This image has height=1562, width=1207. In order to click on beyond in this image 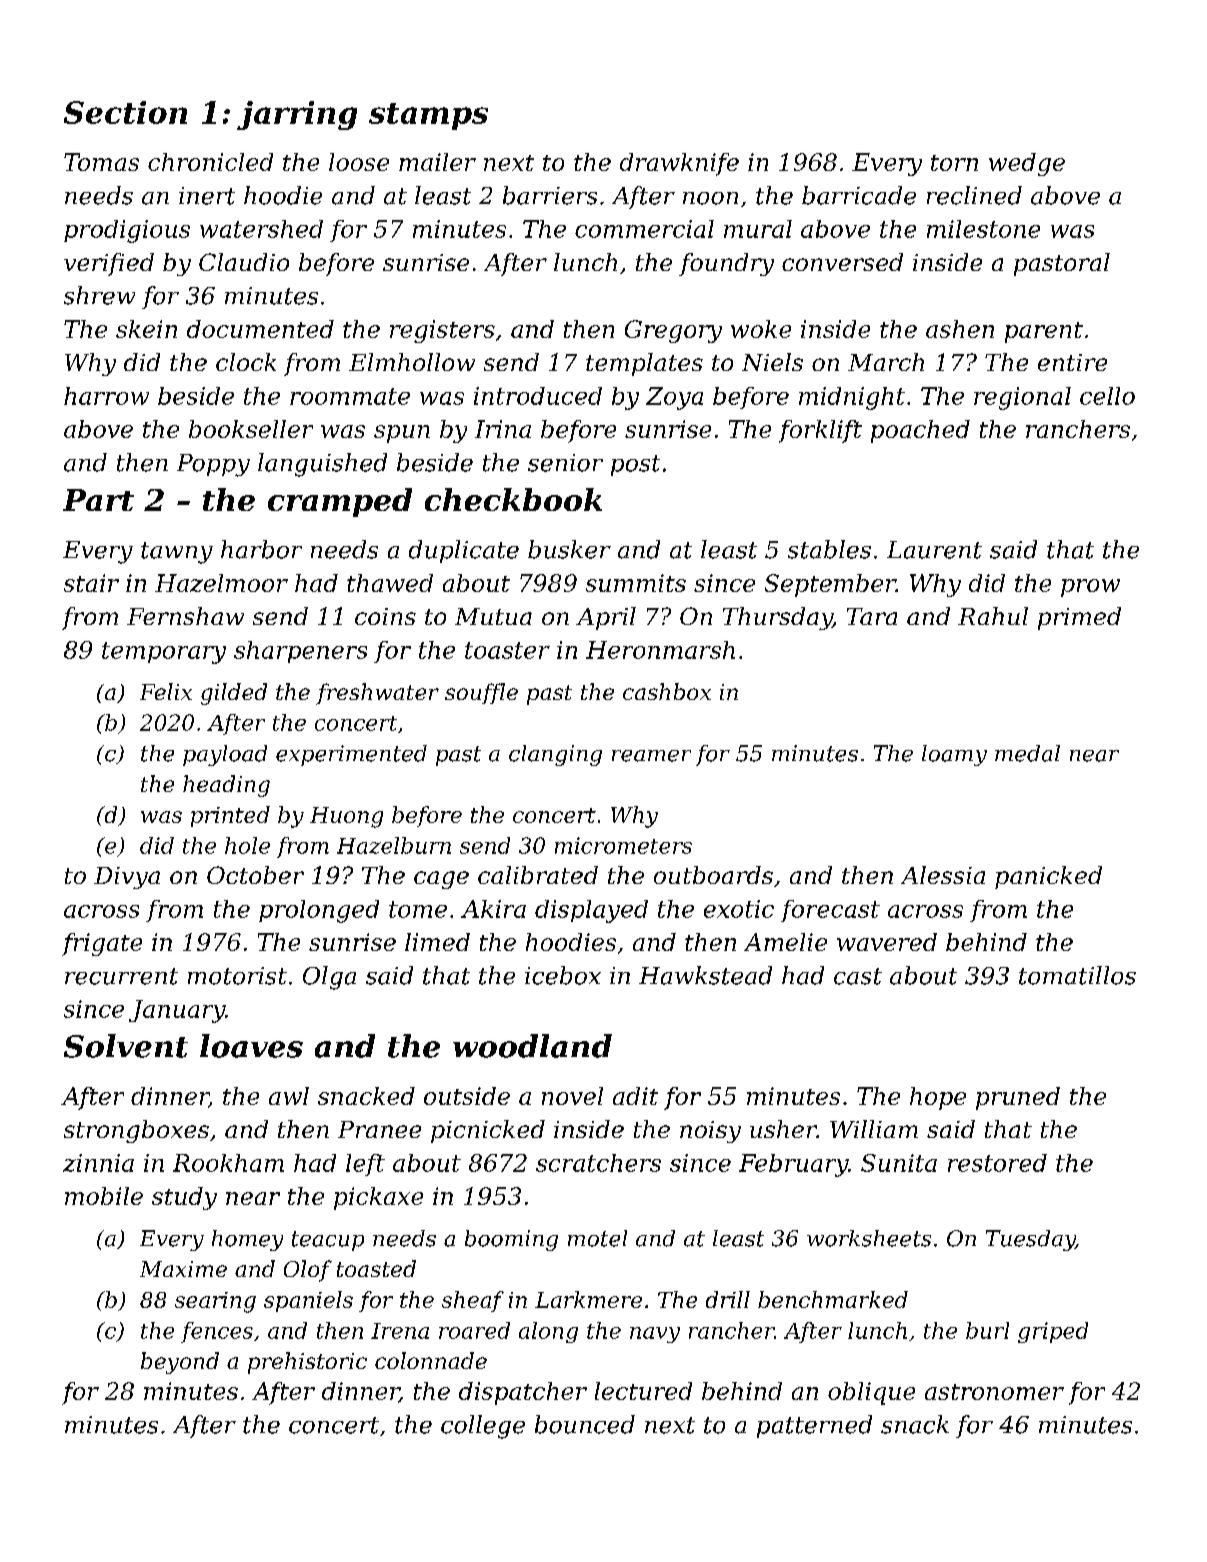, I will do `click(180, 1363)`.
